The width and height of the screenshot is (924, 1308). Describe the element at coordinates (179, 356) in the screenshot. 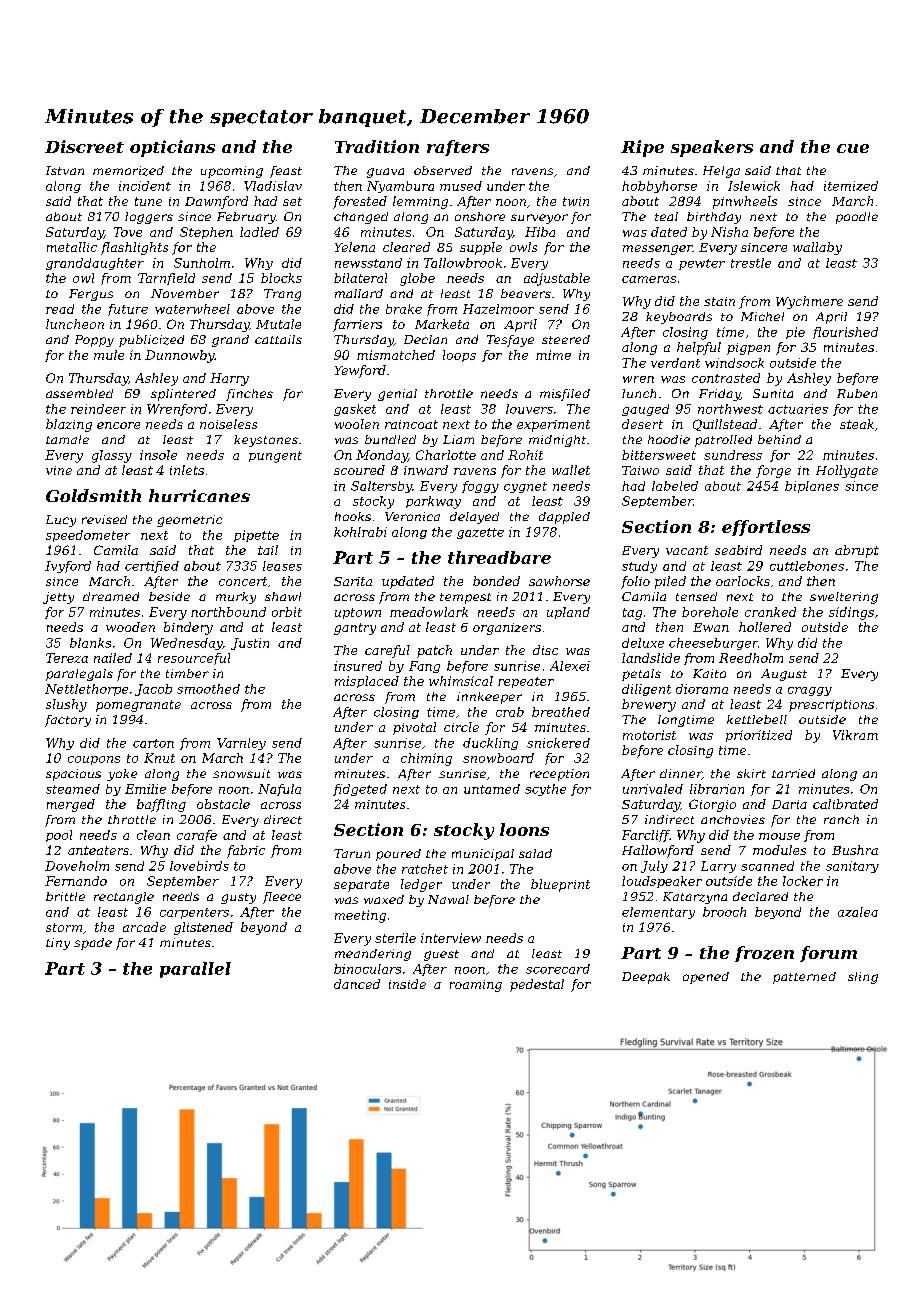

I see `Dunnowby` at that location.
